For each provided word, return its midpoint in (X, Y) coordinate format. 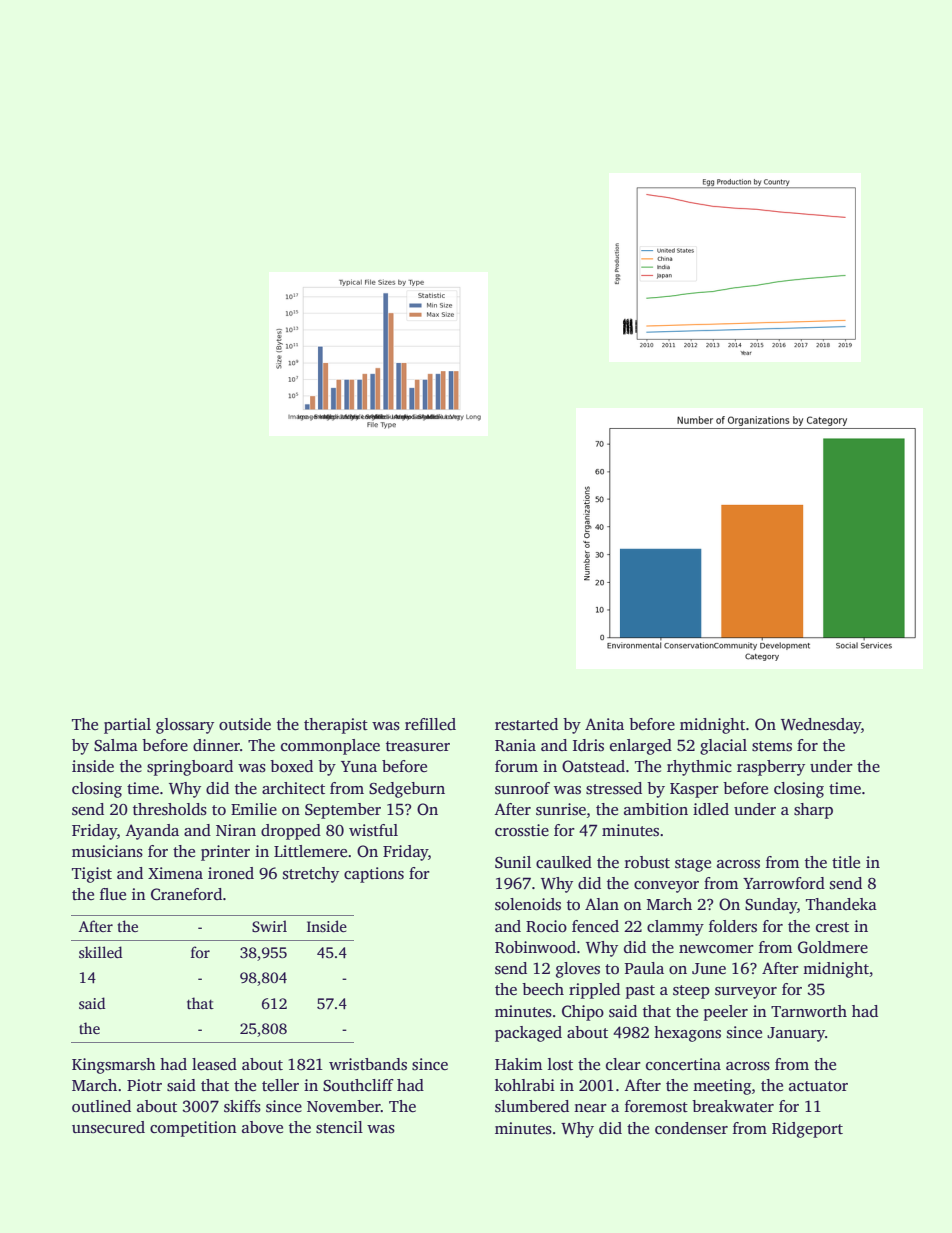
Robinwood (535, 947)
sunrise (561, 809)
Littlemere (310, 851)
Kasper (694, 790)
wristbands (368, 1064)
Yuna (359, 766)
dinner (216, 745)
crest (832, 927)
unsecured (108, 1127)
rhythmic (699, 768)
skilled (100, 952)
